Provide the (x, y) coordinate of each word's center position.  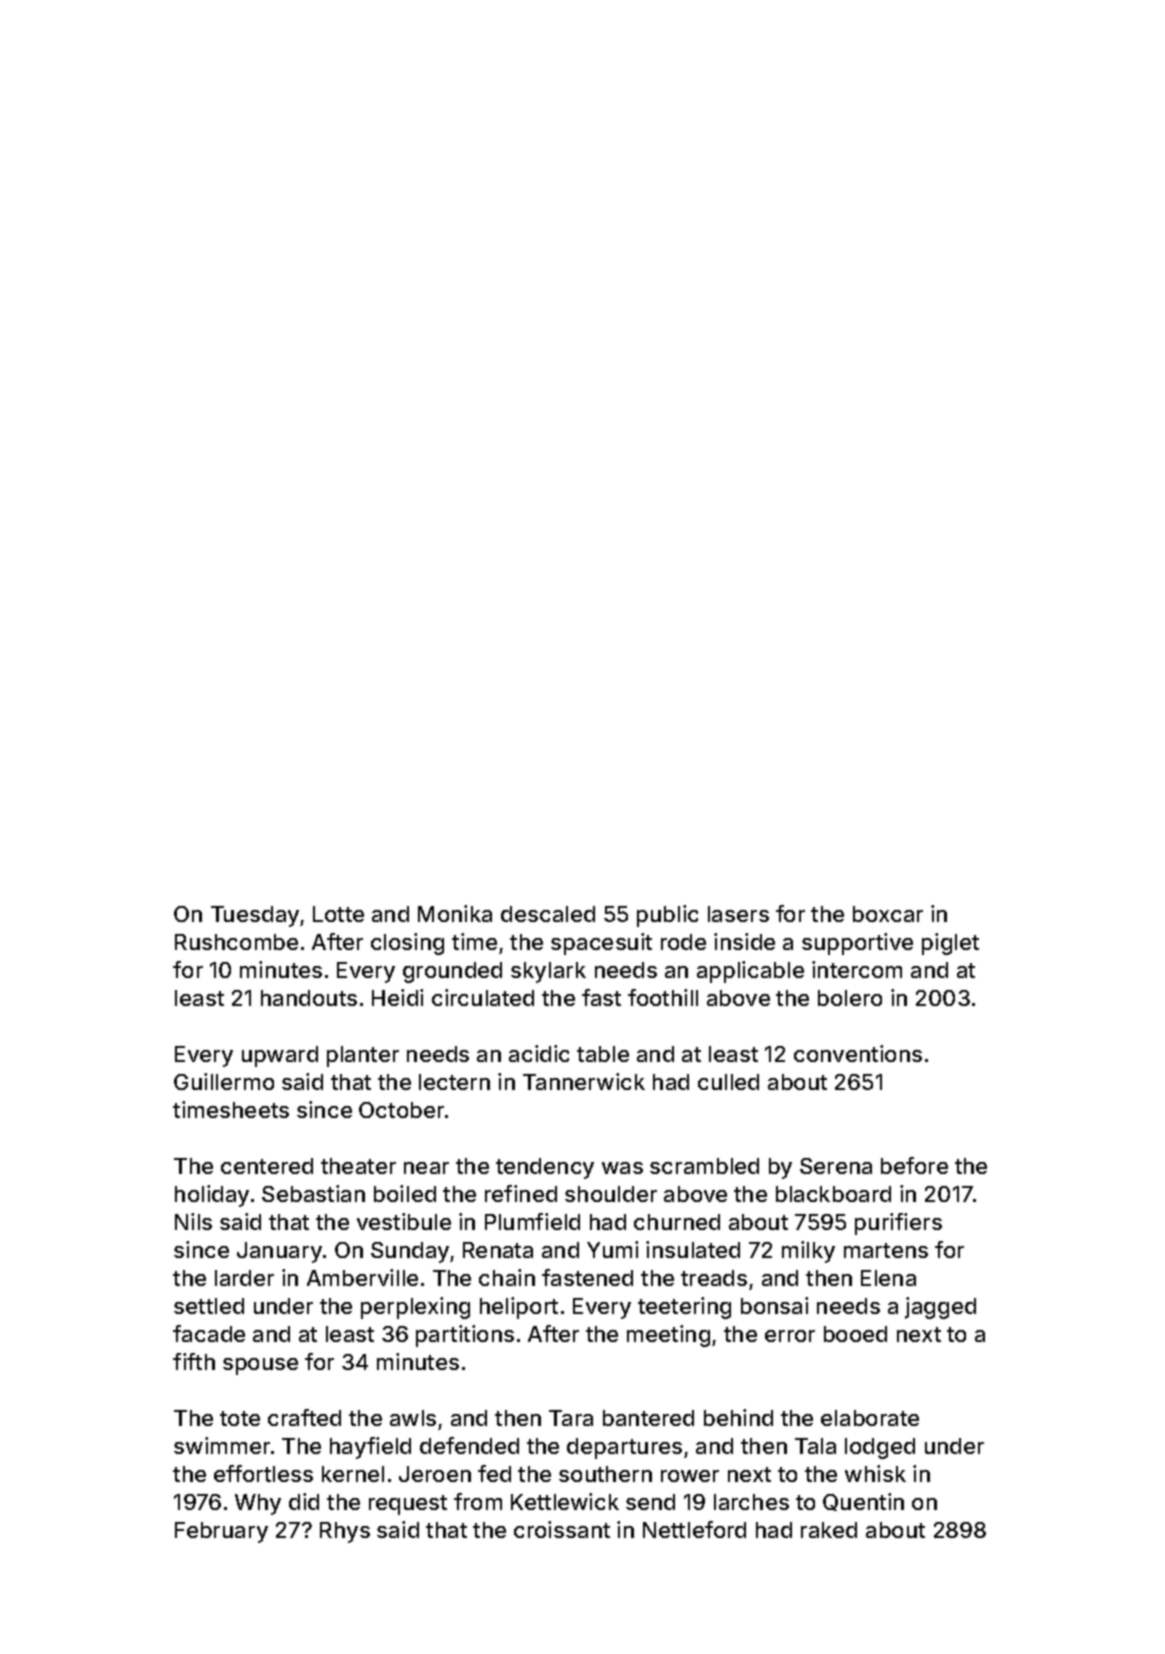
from (478, 1501)
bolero (850, 998)
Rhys (345, 1532)
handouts (309, 998)
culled (728, 1082)
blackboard (833, 1194)
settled (209, 1306)
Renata (498, 1250)
